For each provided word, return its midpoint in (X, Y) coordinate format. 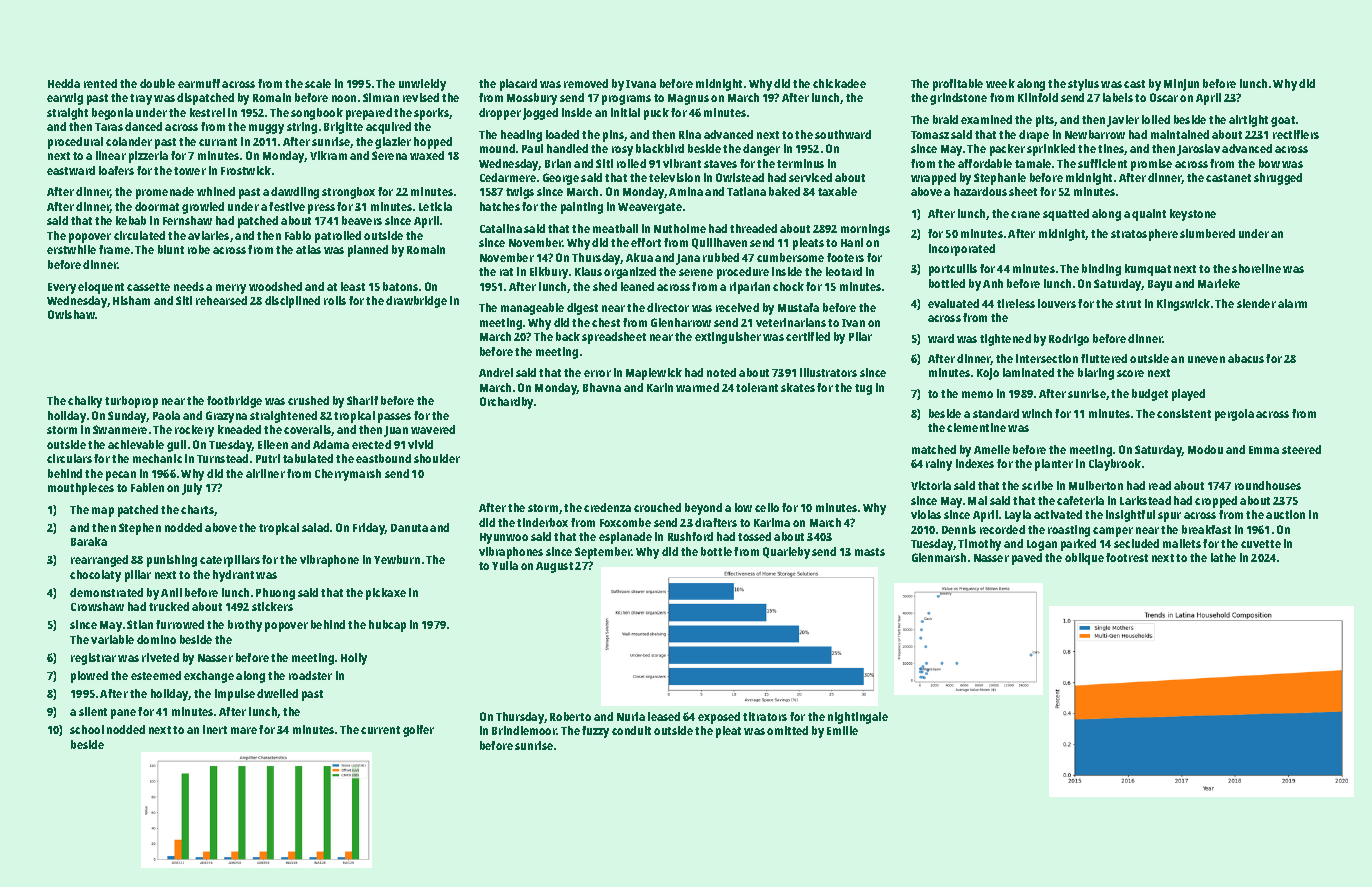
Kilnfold (1038, 97)
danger (761, 150)
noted (721, 372)
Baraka (89, 541)
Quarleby (786, 553)
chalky (85, 402)
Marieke (1219, 283)
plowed (89, 677)
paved (1027, 559)
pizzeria (148, 157)
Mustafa (798, 307)
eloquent (101, 288)
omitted (787, 730)
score (1130, 373)
